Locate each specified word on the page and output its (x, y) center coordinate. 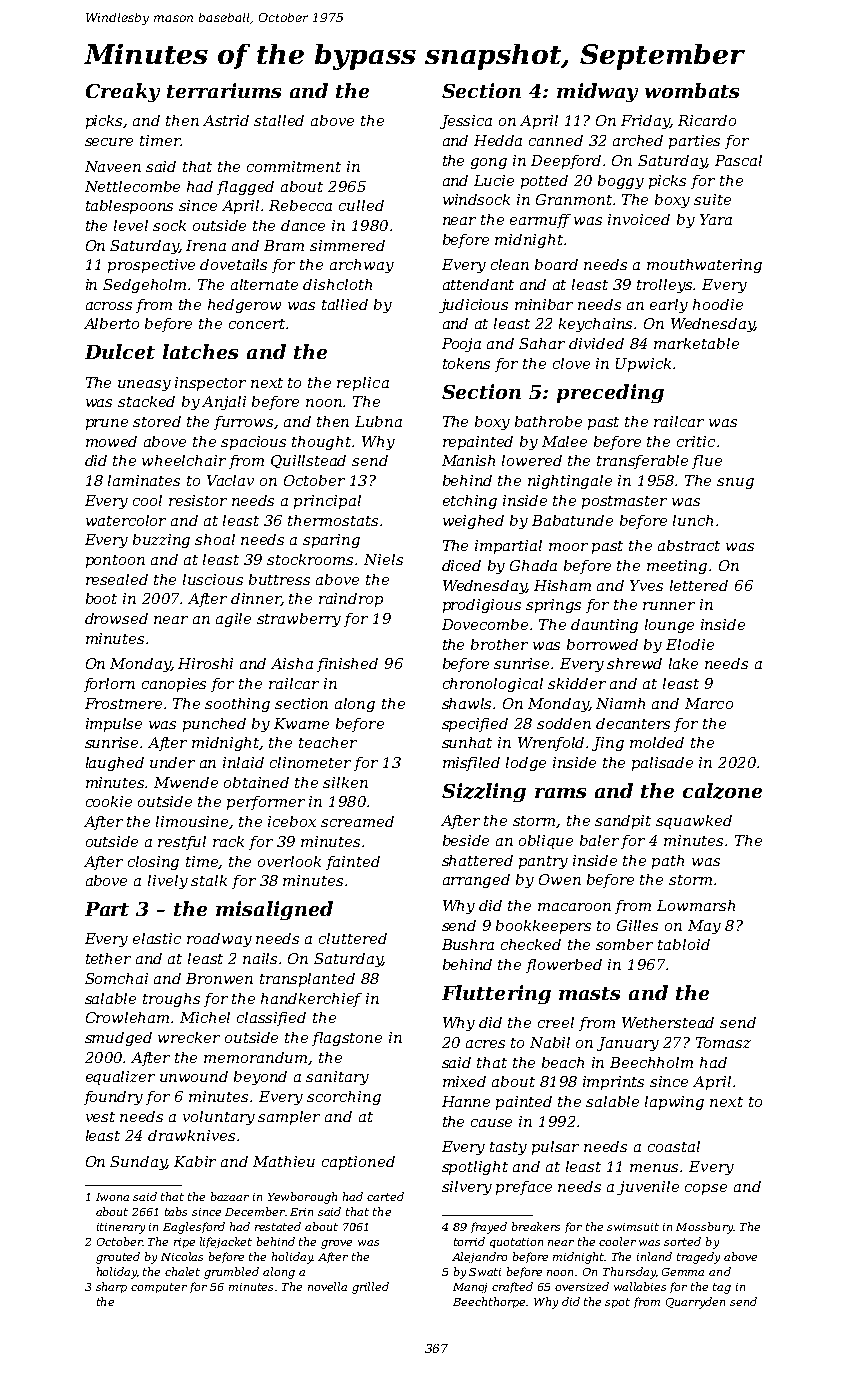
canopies (174, 685)
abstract (689, 545)
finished (347, 665)
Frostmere (123, 703)
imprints (613, 1083)
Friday (645, 122)
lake (683, 663)
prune (107, 424)
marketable (696, 343)
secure (109, 142)
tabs (176, 1211)
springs (553, 606)
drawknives (191, 1135)
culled (361, 205)
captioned (358, 1163)
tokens (466, 363)
